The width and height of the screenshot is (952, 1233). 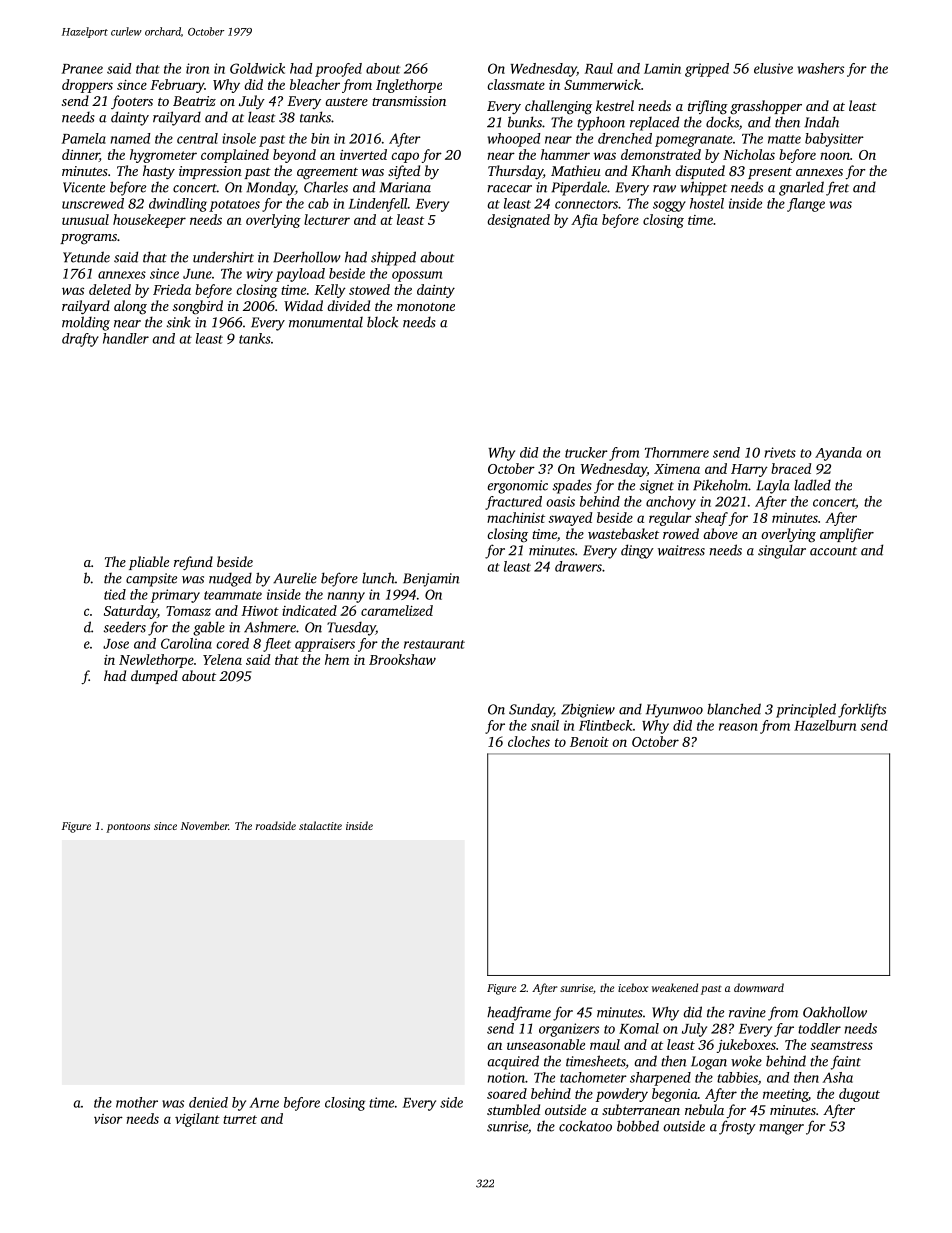 I want to click on footers, so click(x=132, y=102).
